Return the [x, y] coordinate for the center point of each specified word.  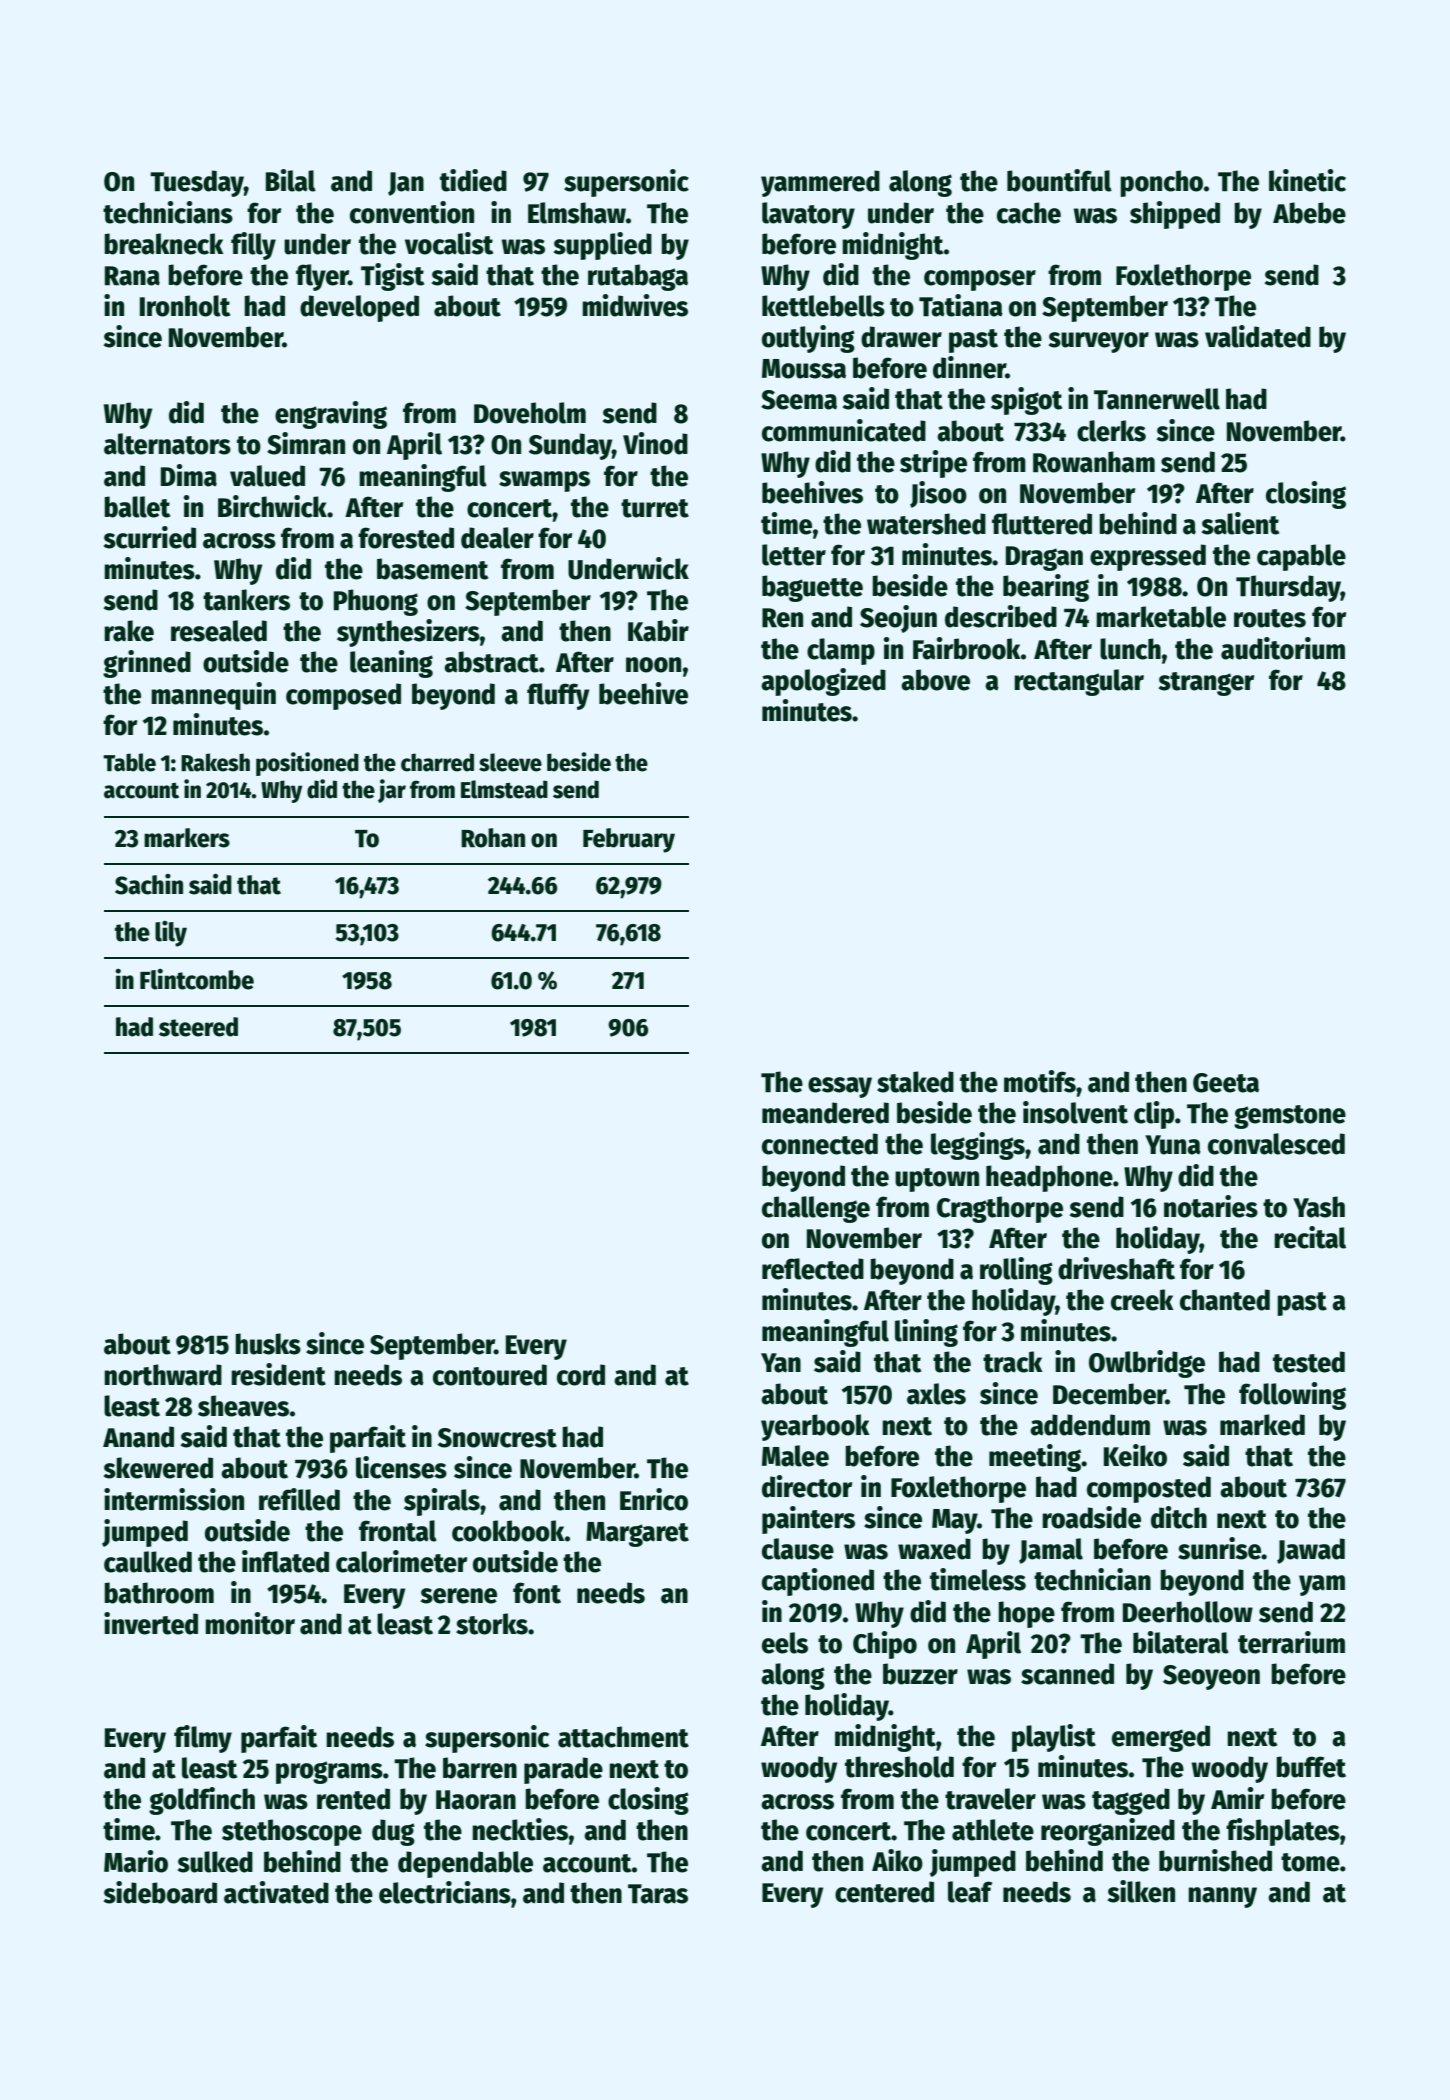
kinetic [1307, 180]
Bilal [291, 180]
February [629, 840]
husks [268, 1344]
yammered [820, 183]
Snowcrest [497, 1438]
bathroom [159, 1593]
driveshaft [1116, 1268]
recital [1310, 1237]
